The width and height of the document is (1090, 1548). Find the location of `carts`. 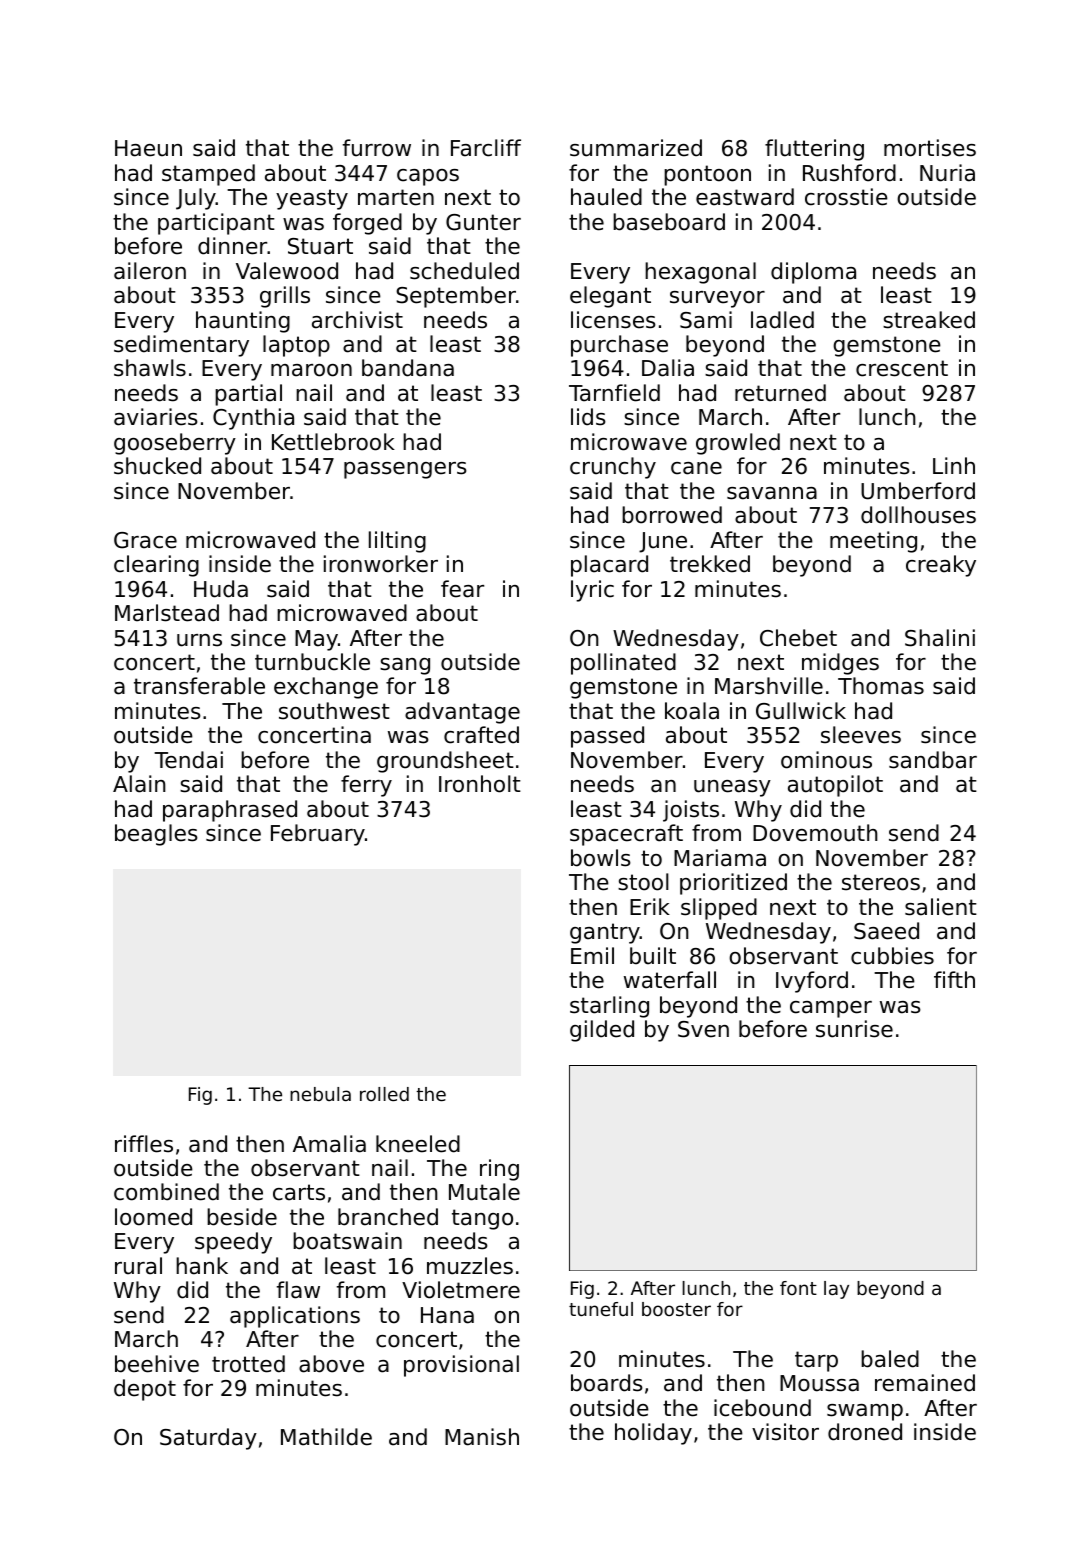

carts is located at coordinates (299, 1192).
